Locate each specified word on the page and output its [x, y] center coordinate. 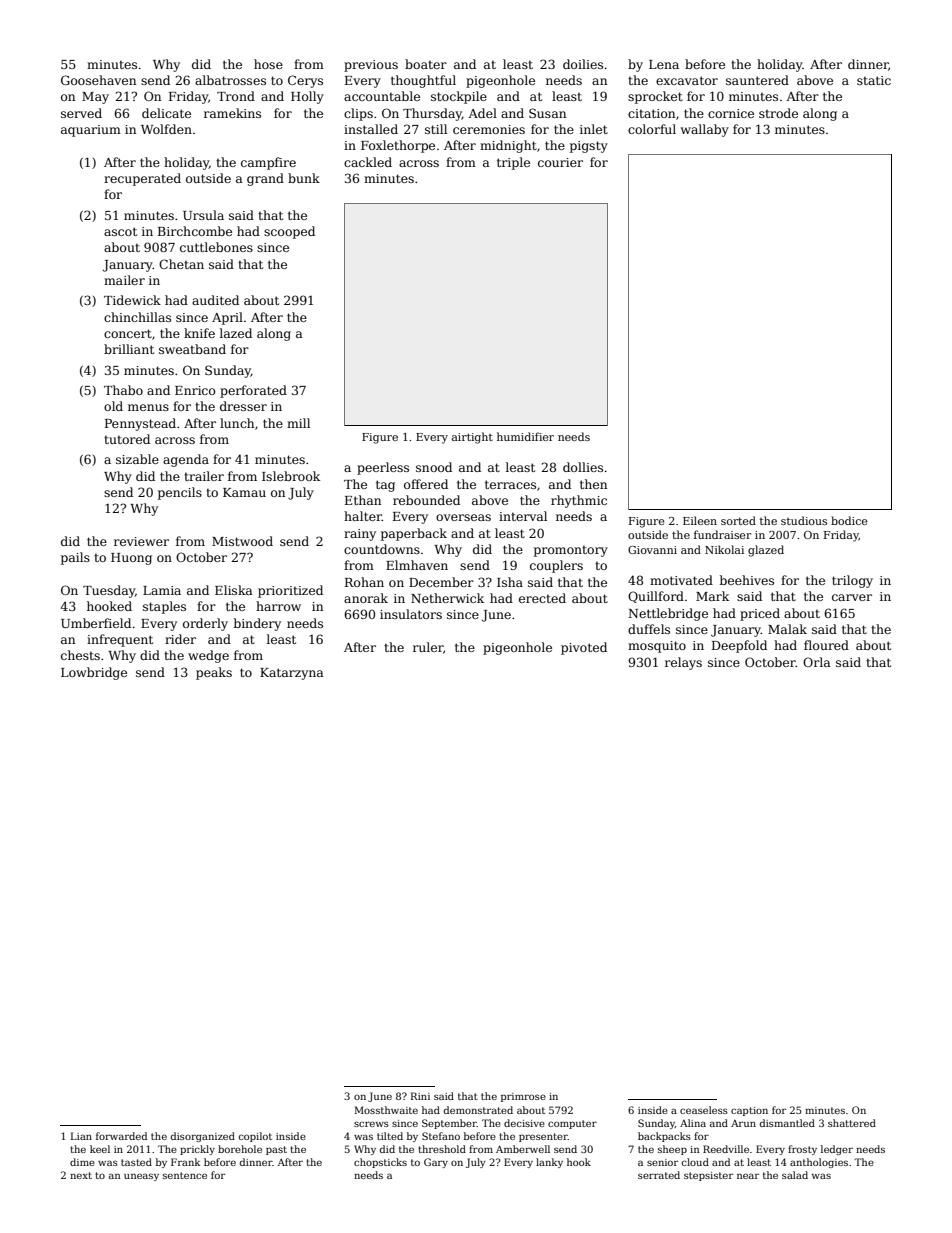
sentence [185, 1175]
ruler [428, 647]
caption [749, 1111]
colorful [652, 129]
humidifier [525, 436]
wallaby [705, 130]
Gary [436, 1163]
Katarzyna [292, 674]
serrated [659, 1175]
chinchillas [137, 317]
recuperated [142, 179]
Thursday [432, 114]
